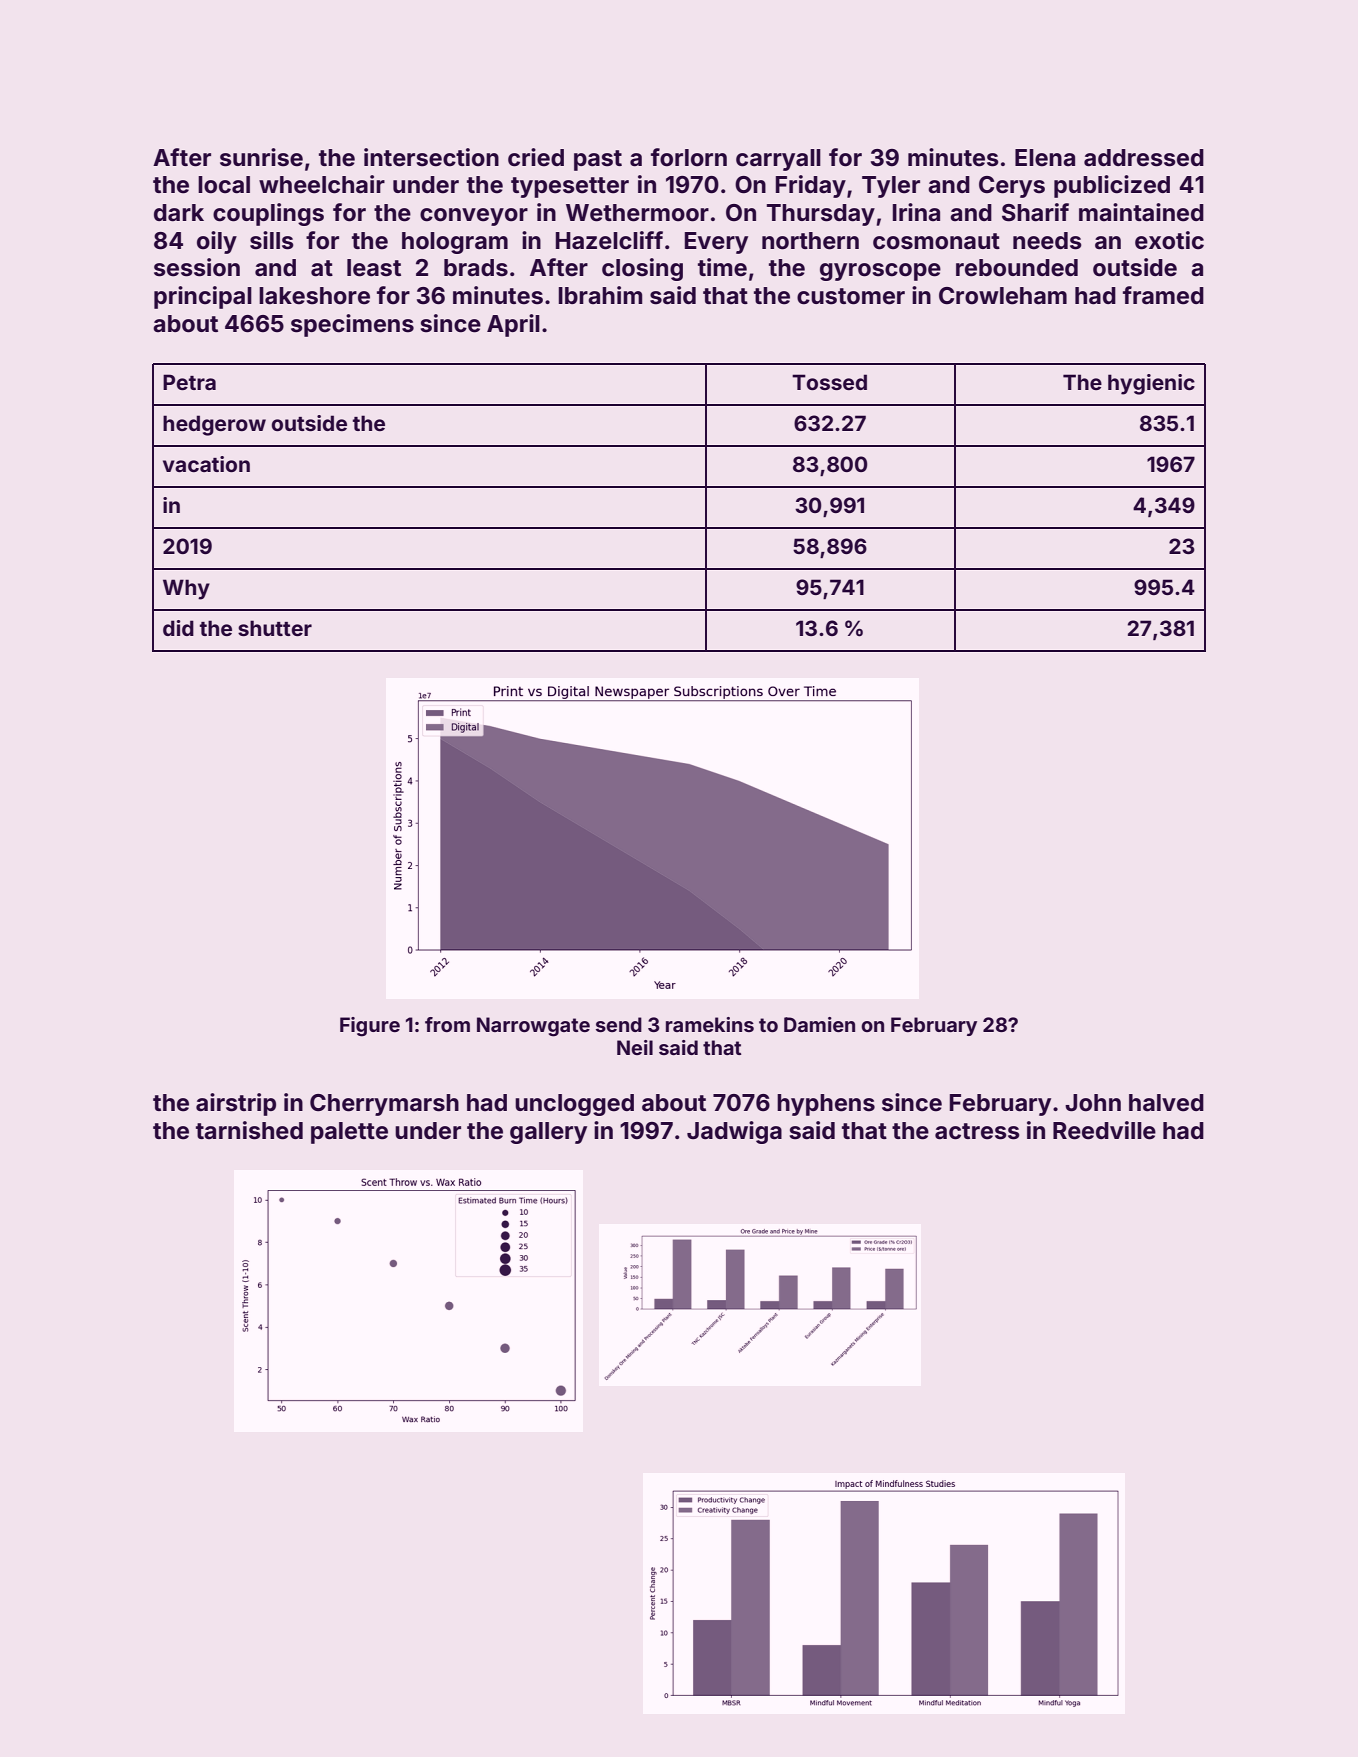  Describe the element at coordinates (619, 1024) in the screenshot. I see `send` at that location.
